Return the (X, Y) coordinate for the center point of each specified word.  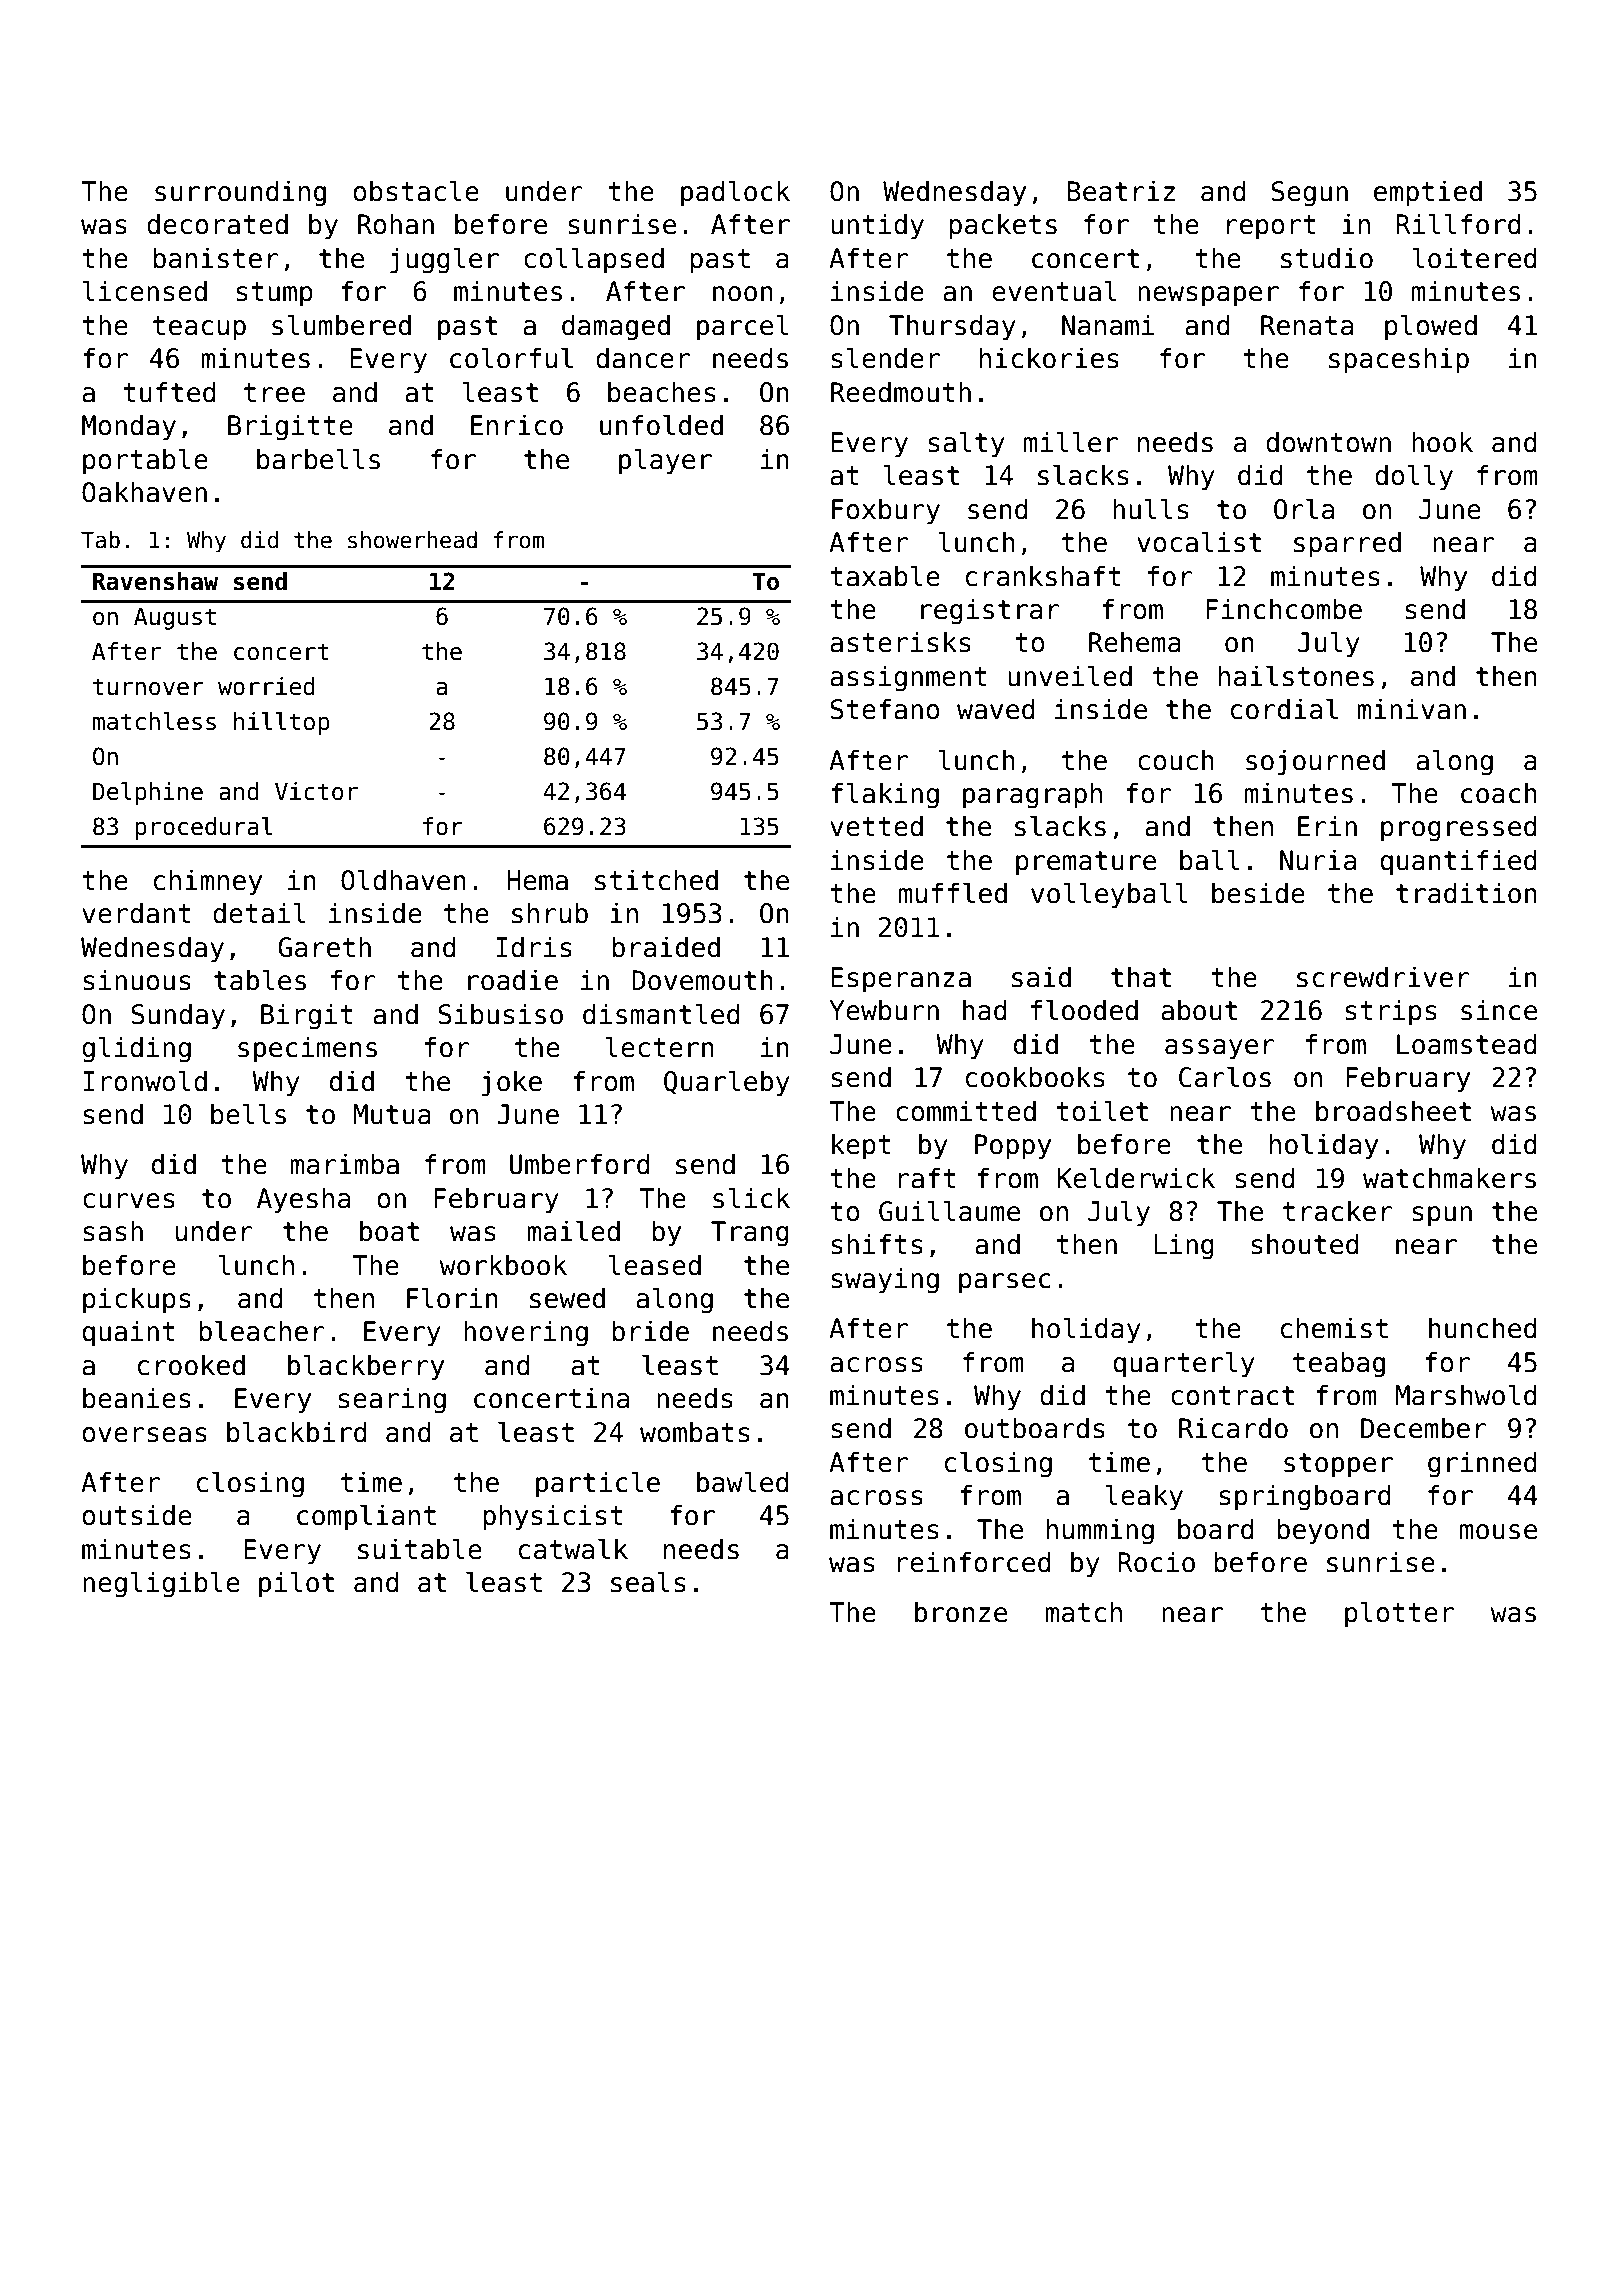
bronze (961, 1612)
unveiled (1070, 676)
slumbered (341, 325)
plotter (1399, 1614)
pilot (296, 1584)
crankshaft (1043, 576)
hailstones (1296, 676)
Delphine (148, 793)
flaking (885, 795)
